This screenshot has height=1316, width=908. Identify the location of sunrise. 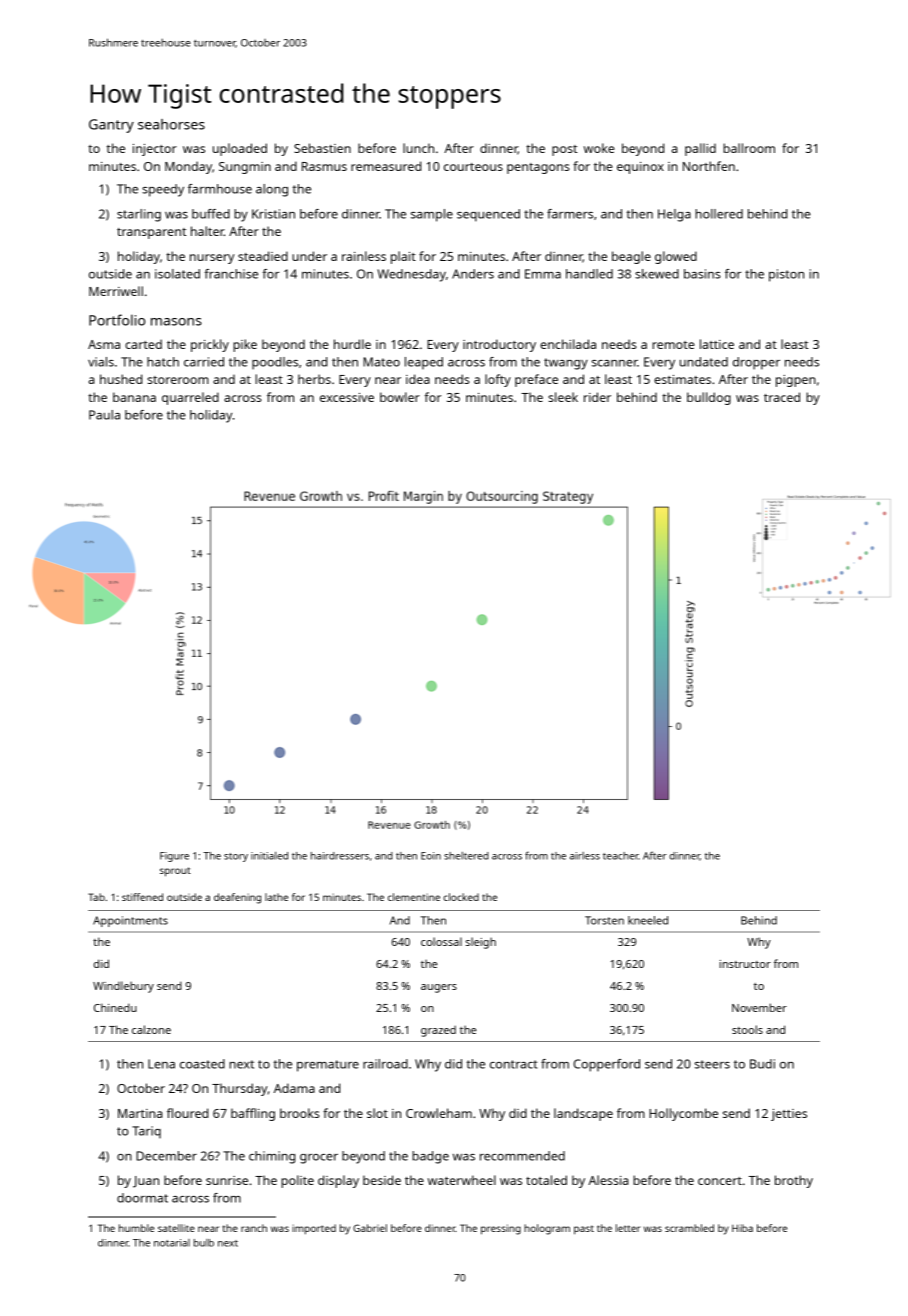
(227, 1180).
